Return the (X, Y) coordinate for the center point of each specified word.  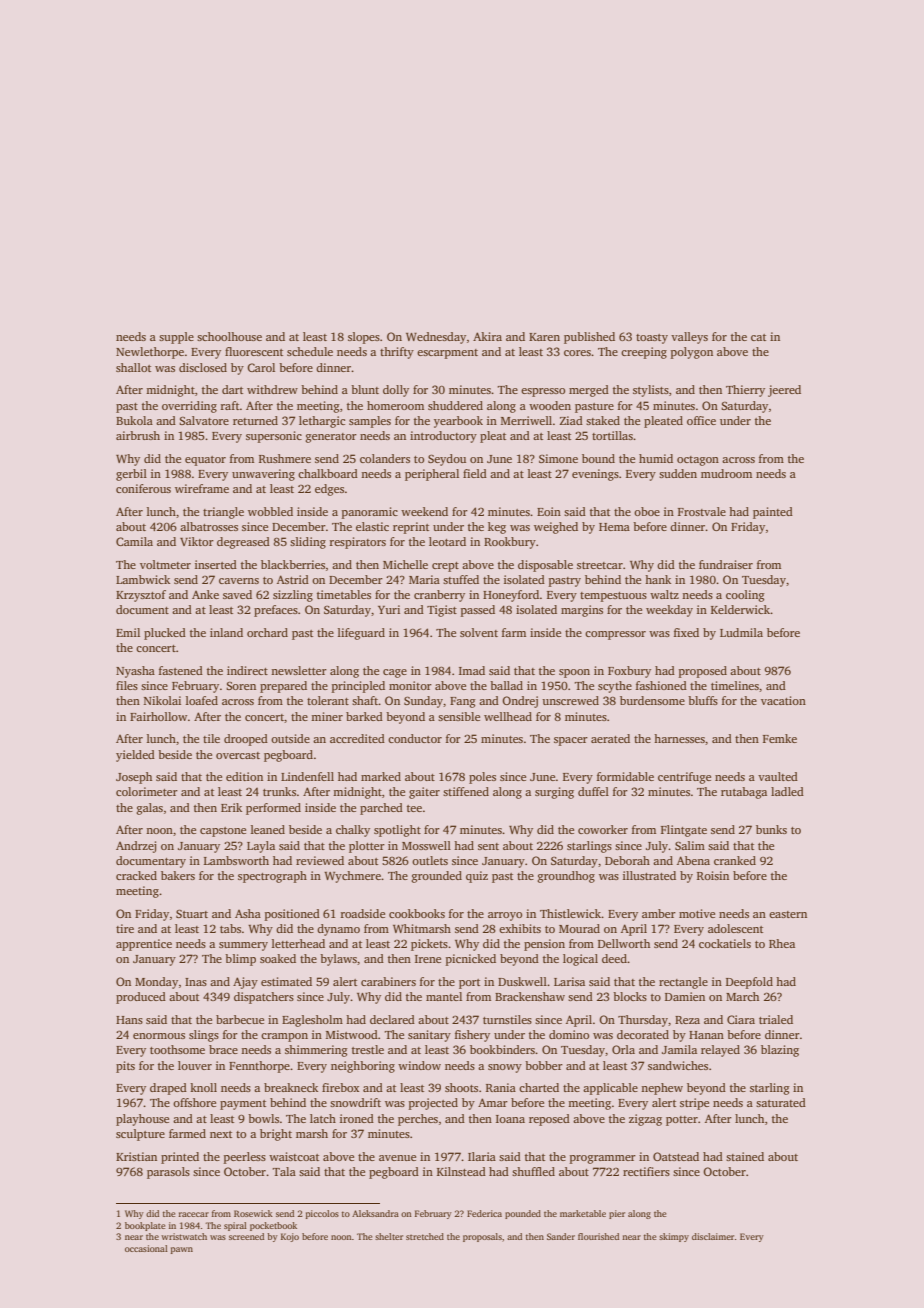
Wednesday (436, 338)
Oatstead (676, 1156)
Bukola (134, 420)
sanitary (429, 1036)
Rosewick (253, 1213)
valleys (689, 338)
